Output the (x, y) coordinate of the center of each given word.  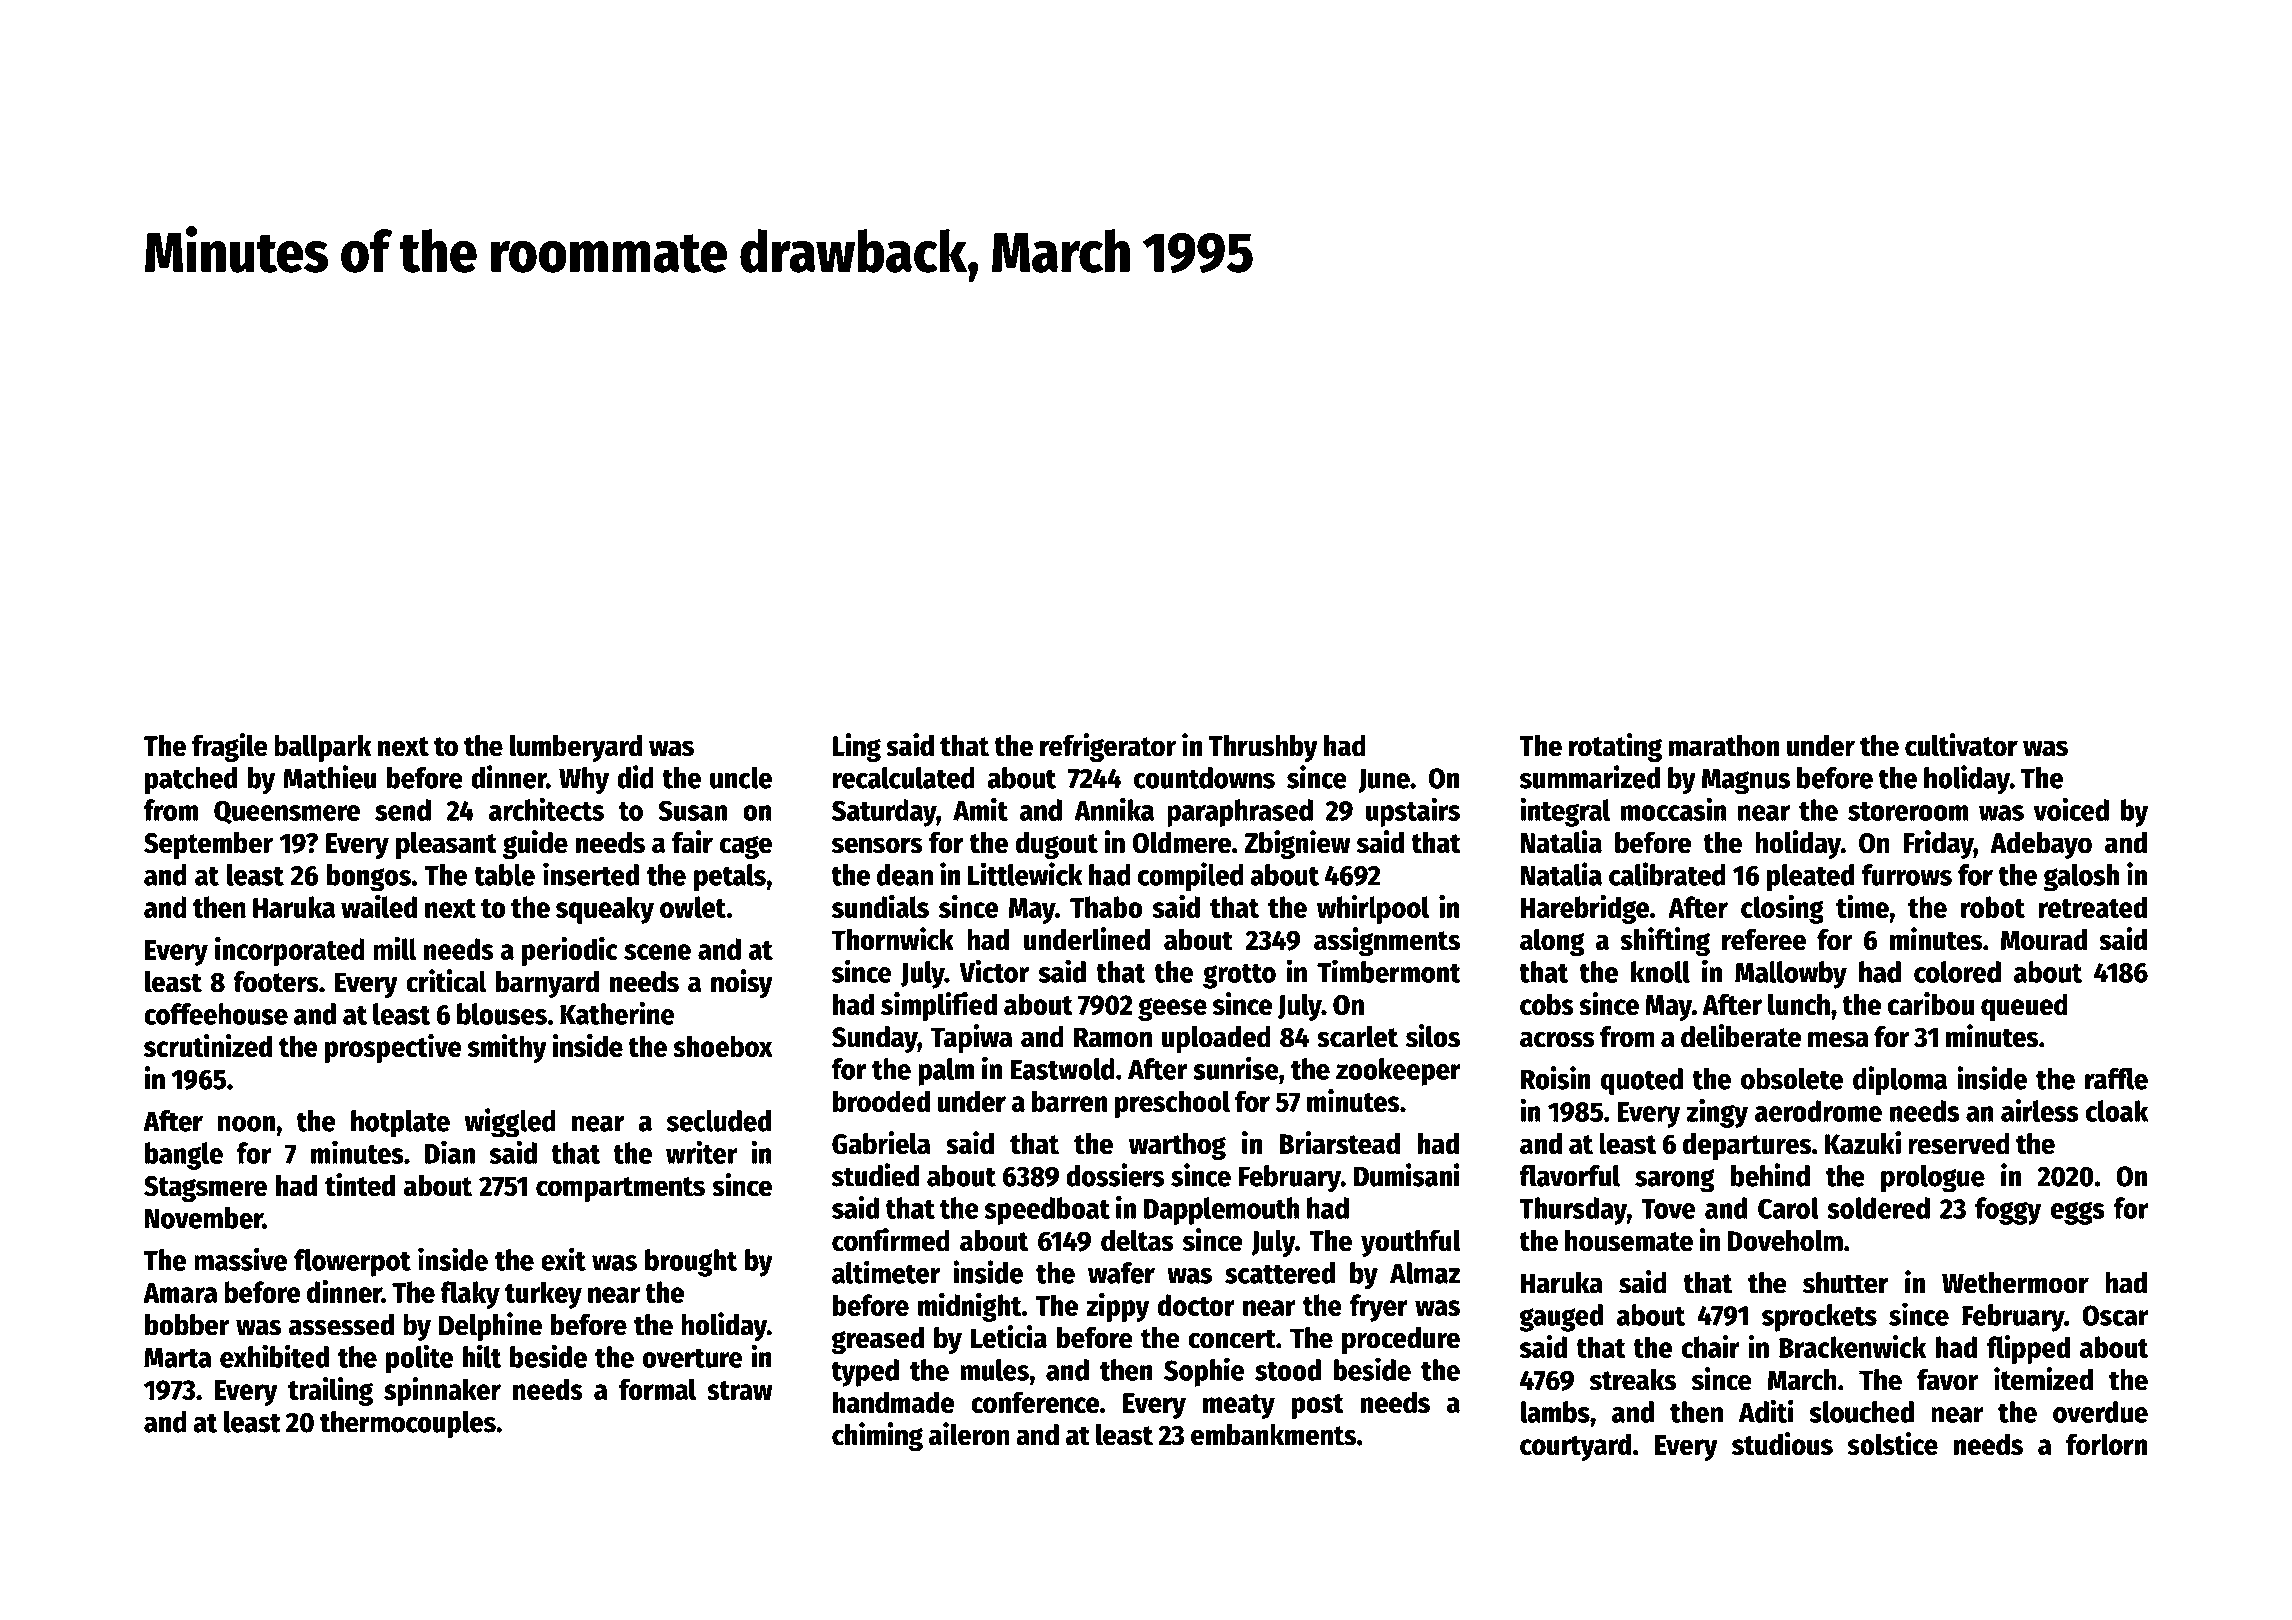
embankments (1273, 1435)
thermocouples (408, 1425)
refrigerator (1108, 747)
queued (2024, 1007)
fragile (230, 747)
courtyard (1576, 1447)
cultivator (1961, 745)
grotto (1239, 976)
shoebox (723, 1046)
